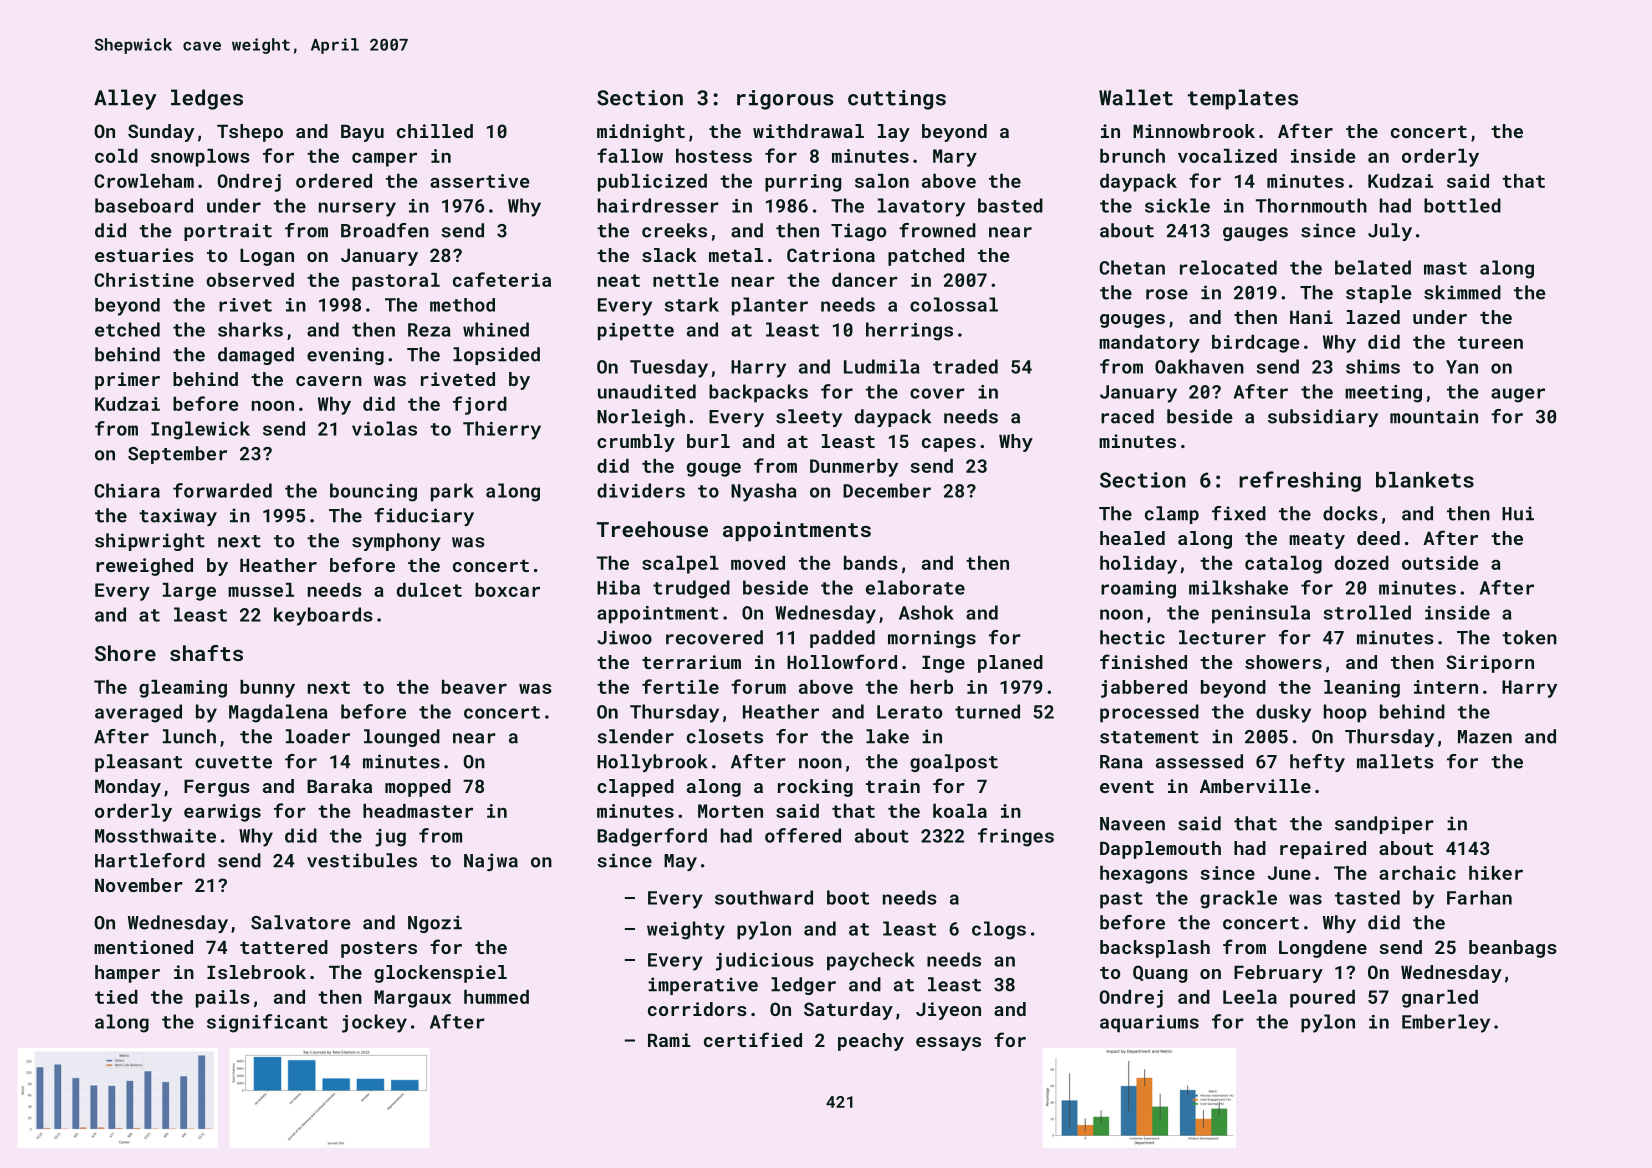 This document has height=1168, width=1652. Describe the element at coordinates (125, 653) in the document. I see `Shore` at that location.
